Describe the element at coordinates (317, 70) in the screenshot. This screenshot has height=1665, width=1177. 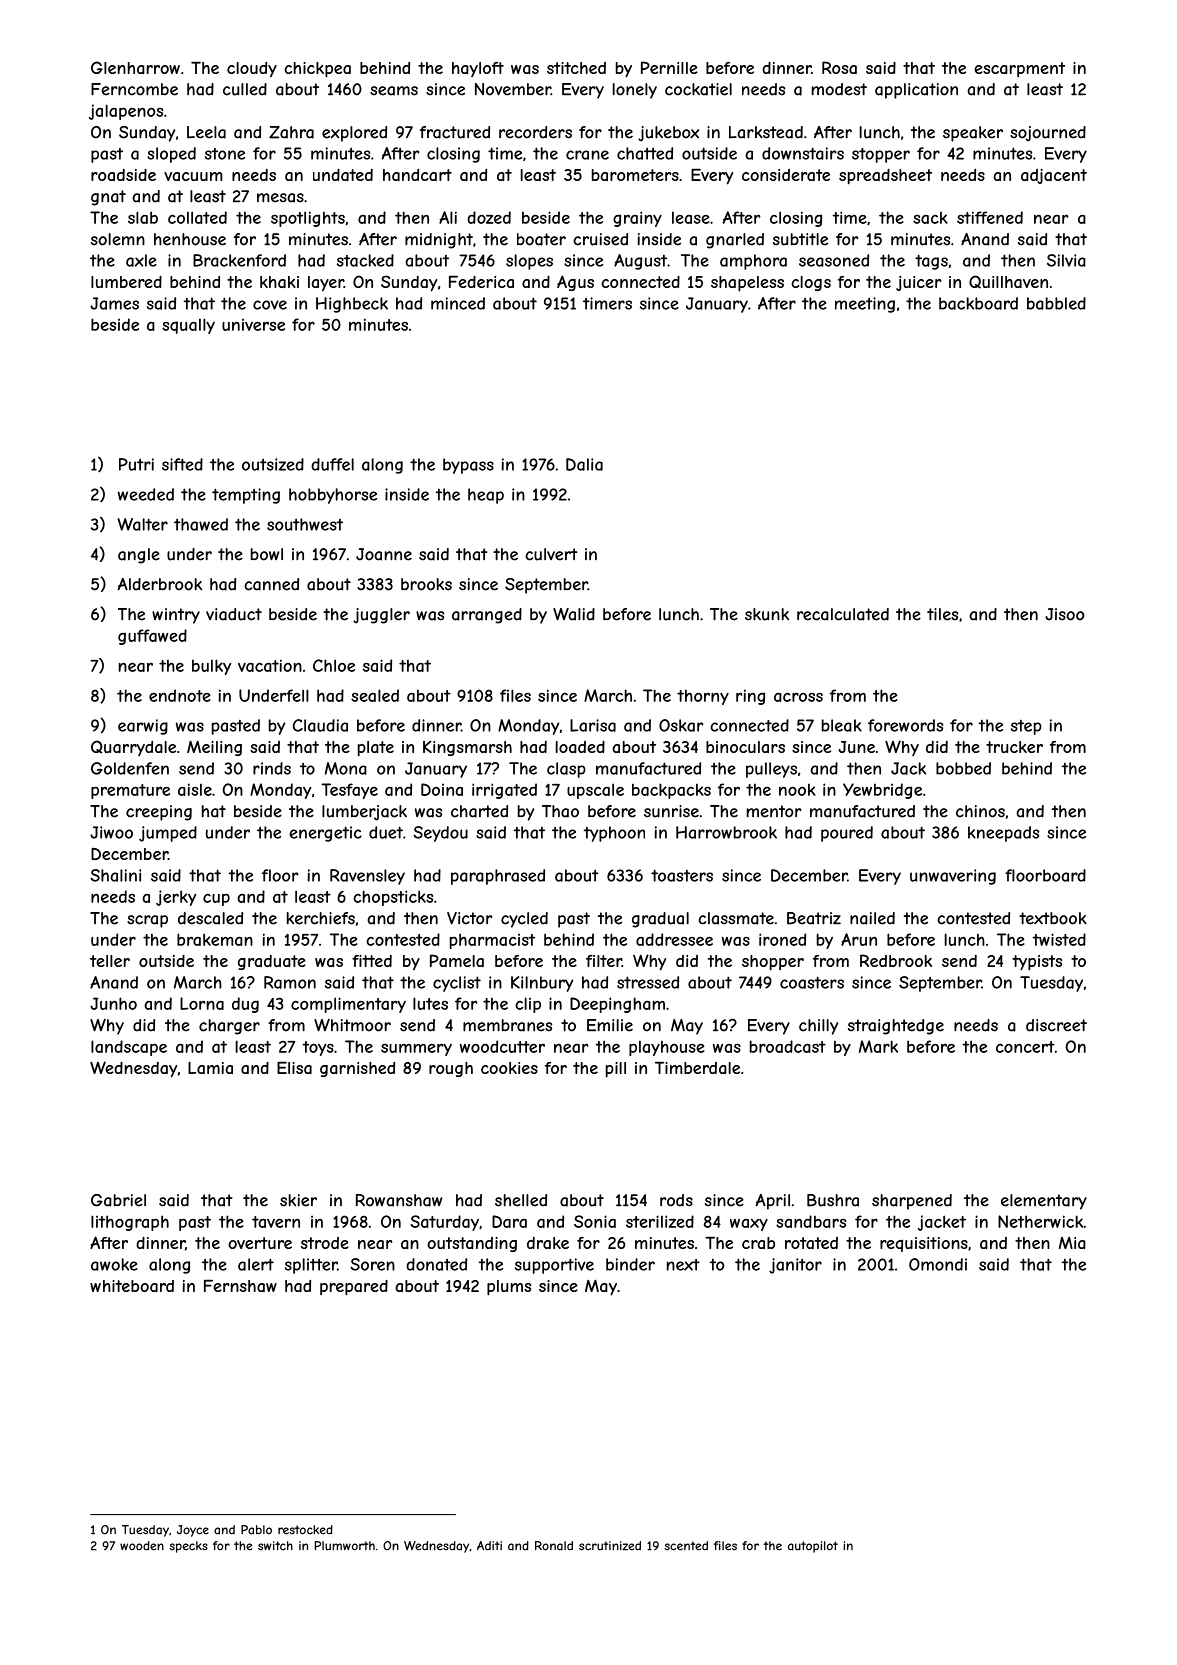
I see `chickpea` at that location.
